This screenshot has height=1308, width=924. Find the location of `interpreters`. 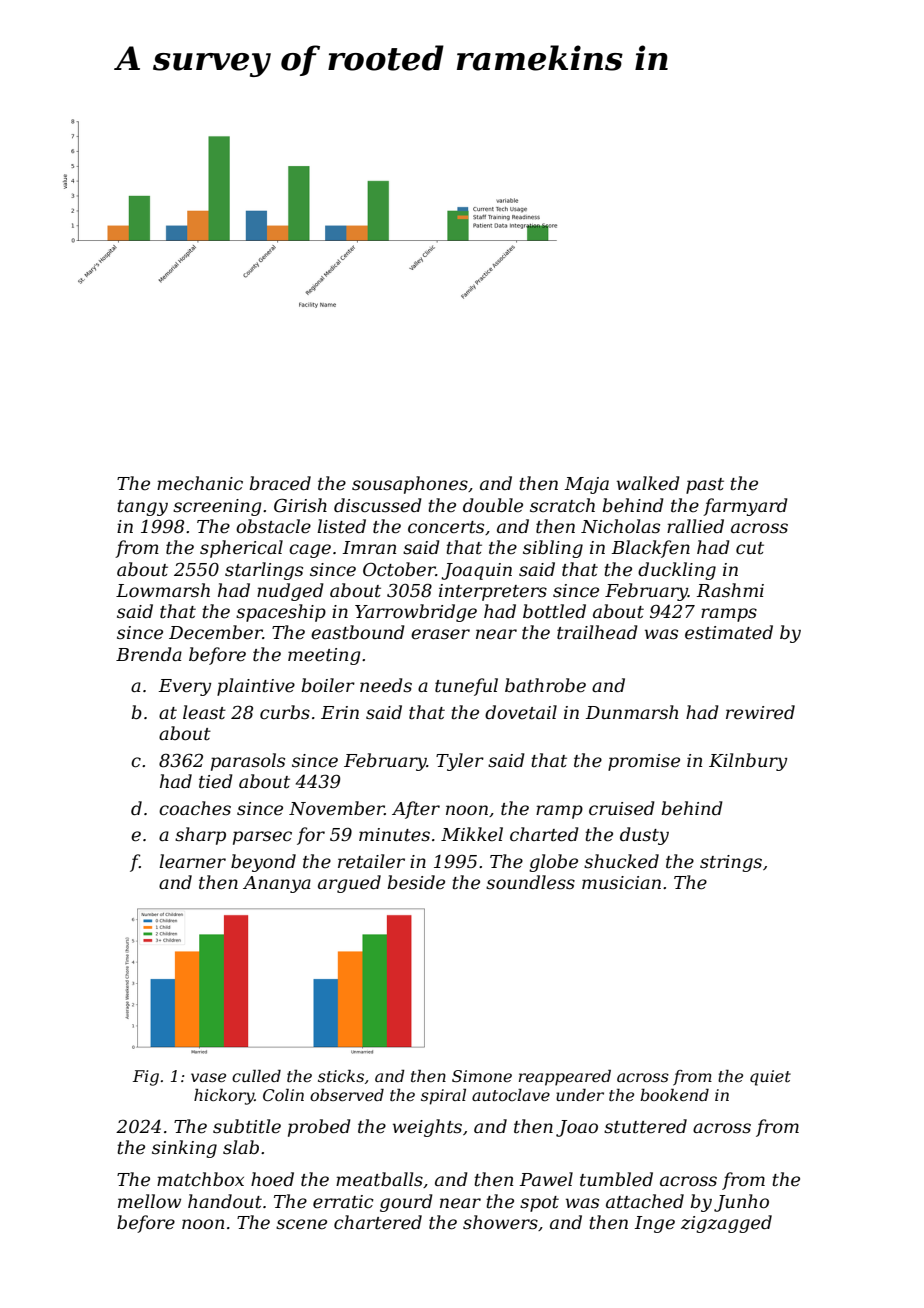

interpreters is located at coordinates (493, 592).
